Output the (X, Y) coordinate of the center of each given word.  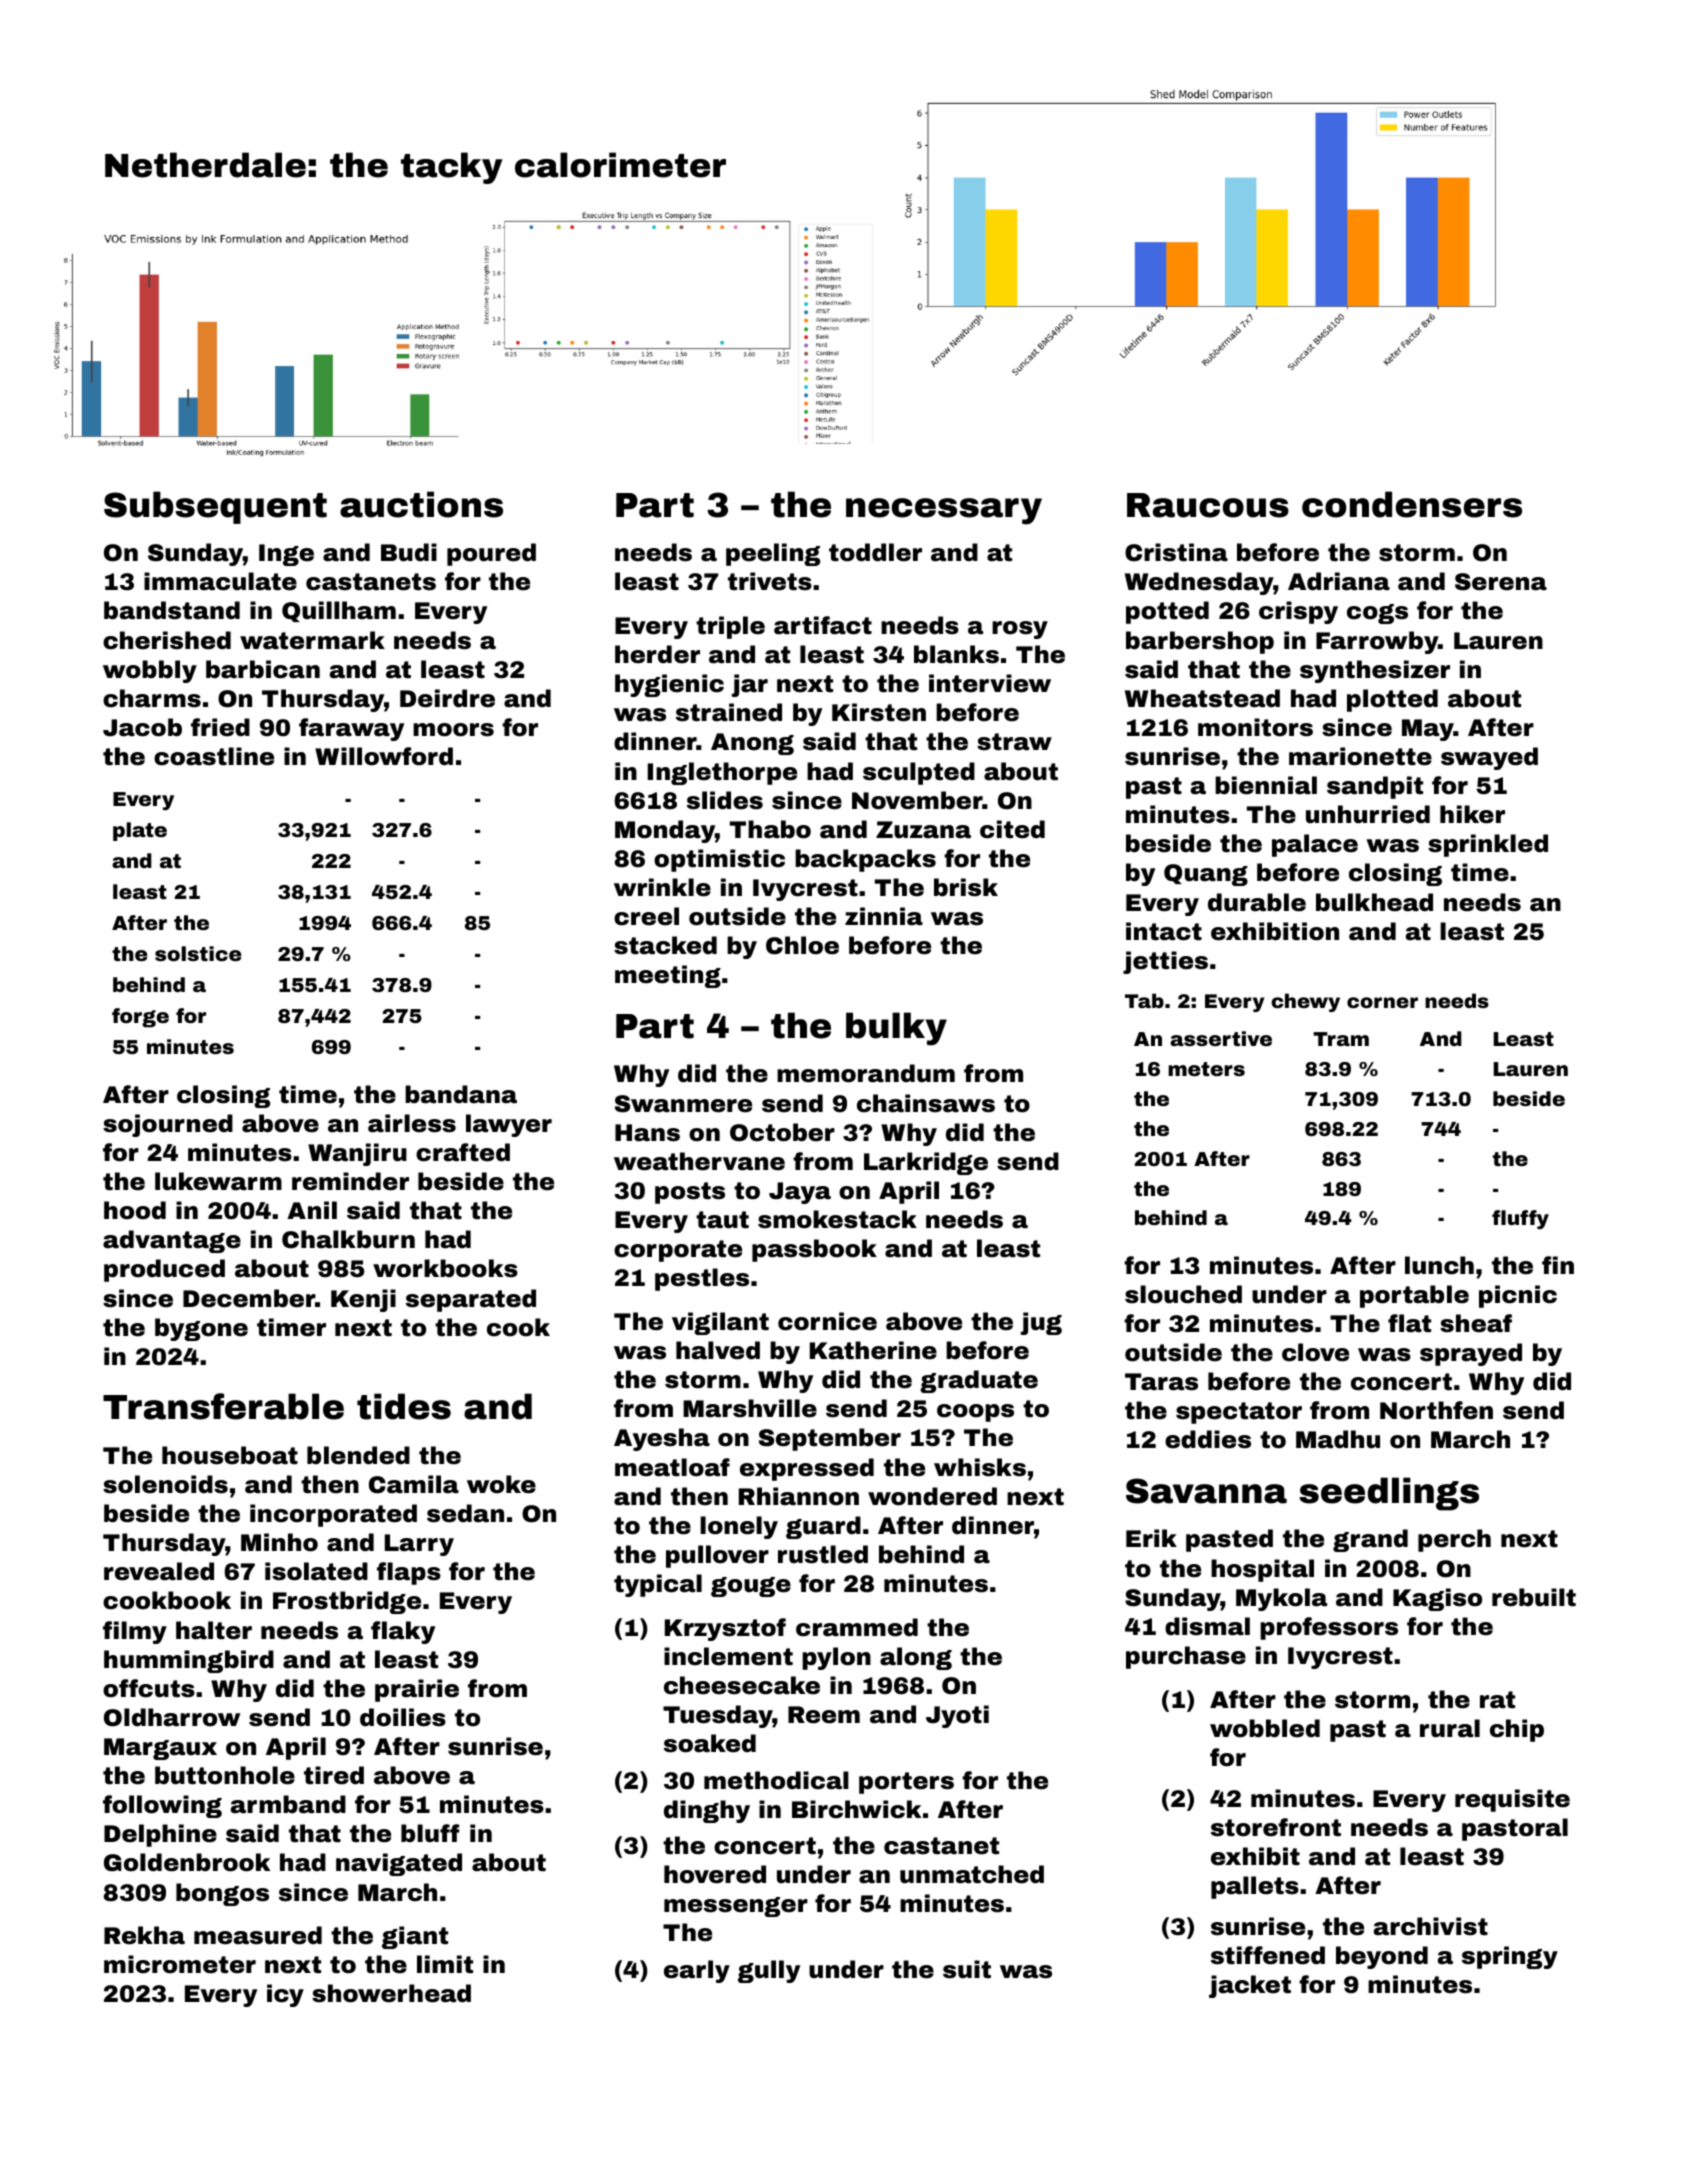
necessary (944, 511)
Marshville (750, 1408)
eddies (1208, 1439)
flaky (403, 1632)
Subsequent (215, 507)
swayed (1489, 758)
